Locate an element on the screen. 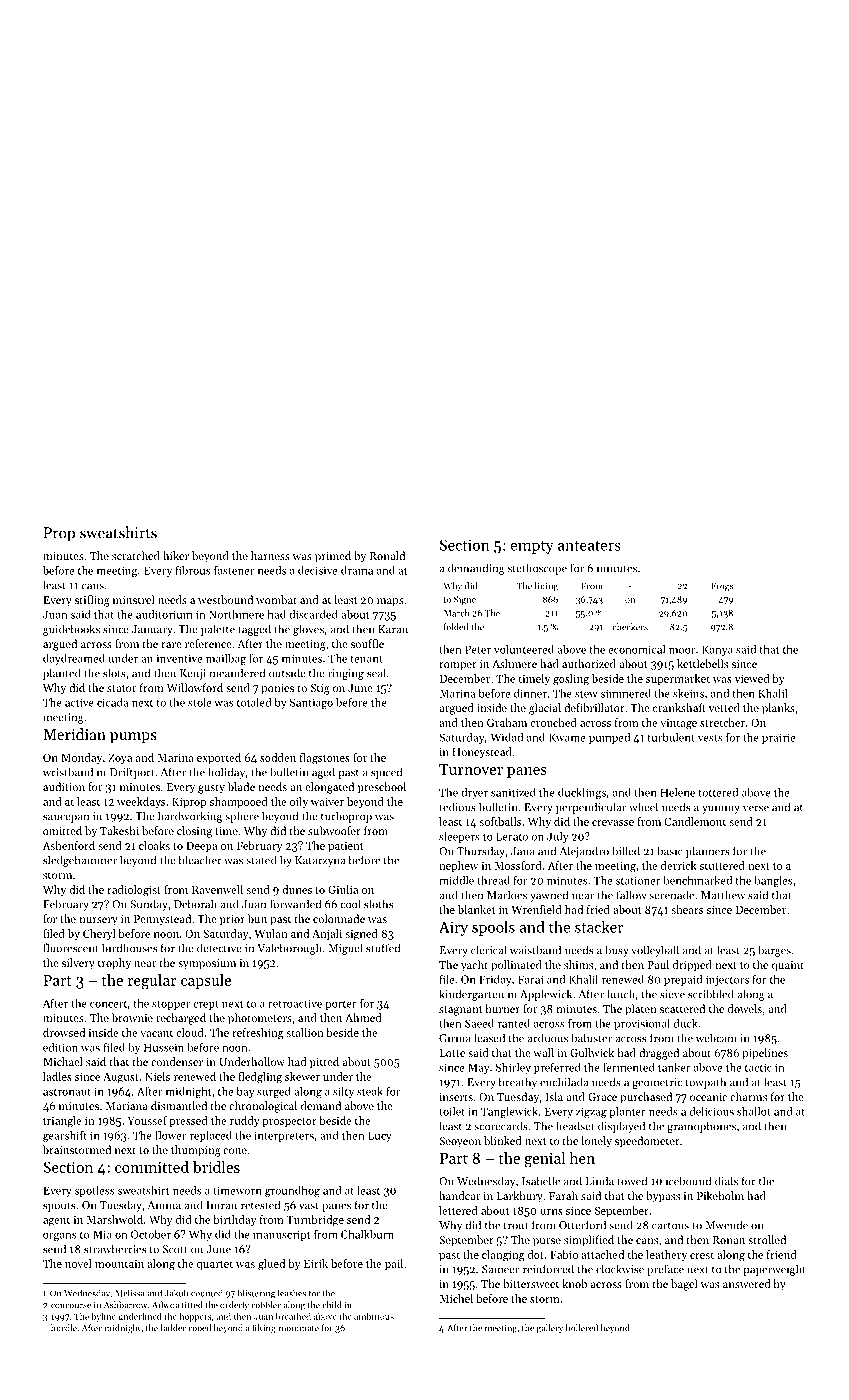 The height and width of the screenshot is (1400, 849). stethoscope is located at coordinates (537, 569).
